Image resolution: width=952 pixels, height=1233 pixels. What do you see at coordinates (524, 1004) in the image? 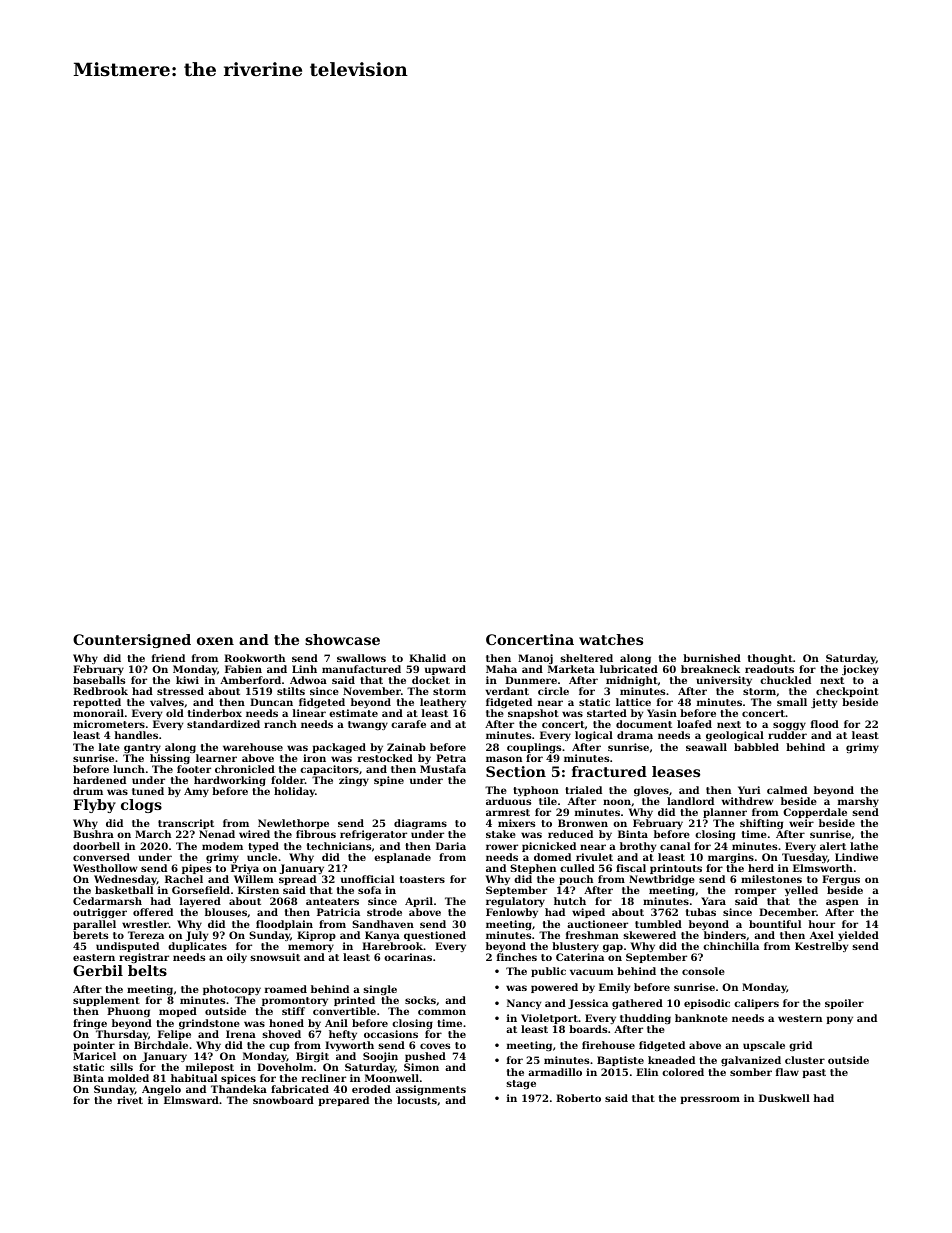
I see `Nancy` at bounding box center [524, 1004].
